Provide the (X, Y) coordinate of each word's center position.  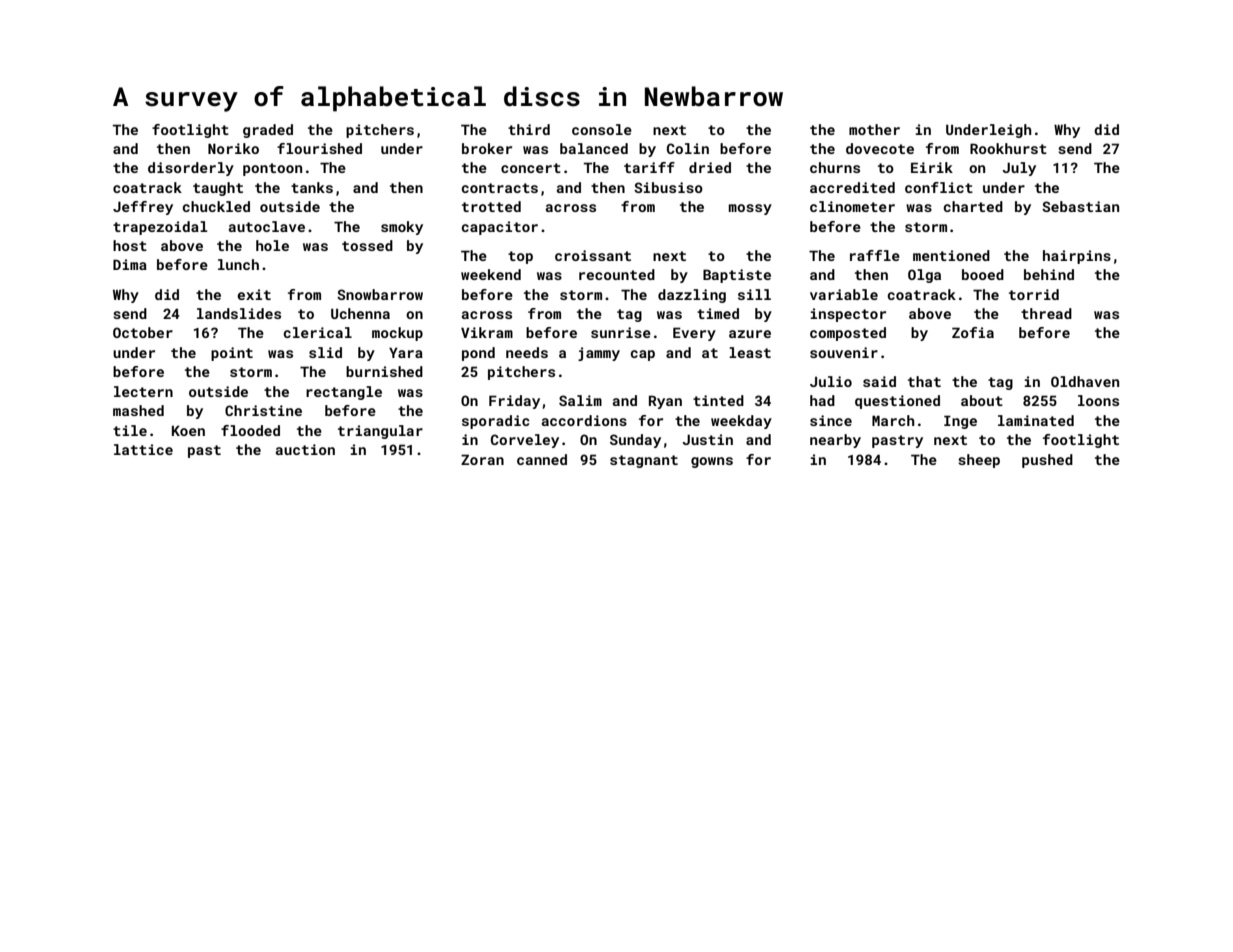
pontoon (272, 169)
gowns (712, 462)
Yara (406, 352)
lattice (143, 449)
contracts (499, 188)
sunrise (621, 332)
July (1019, 169)
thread (1046, 313)
